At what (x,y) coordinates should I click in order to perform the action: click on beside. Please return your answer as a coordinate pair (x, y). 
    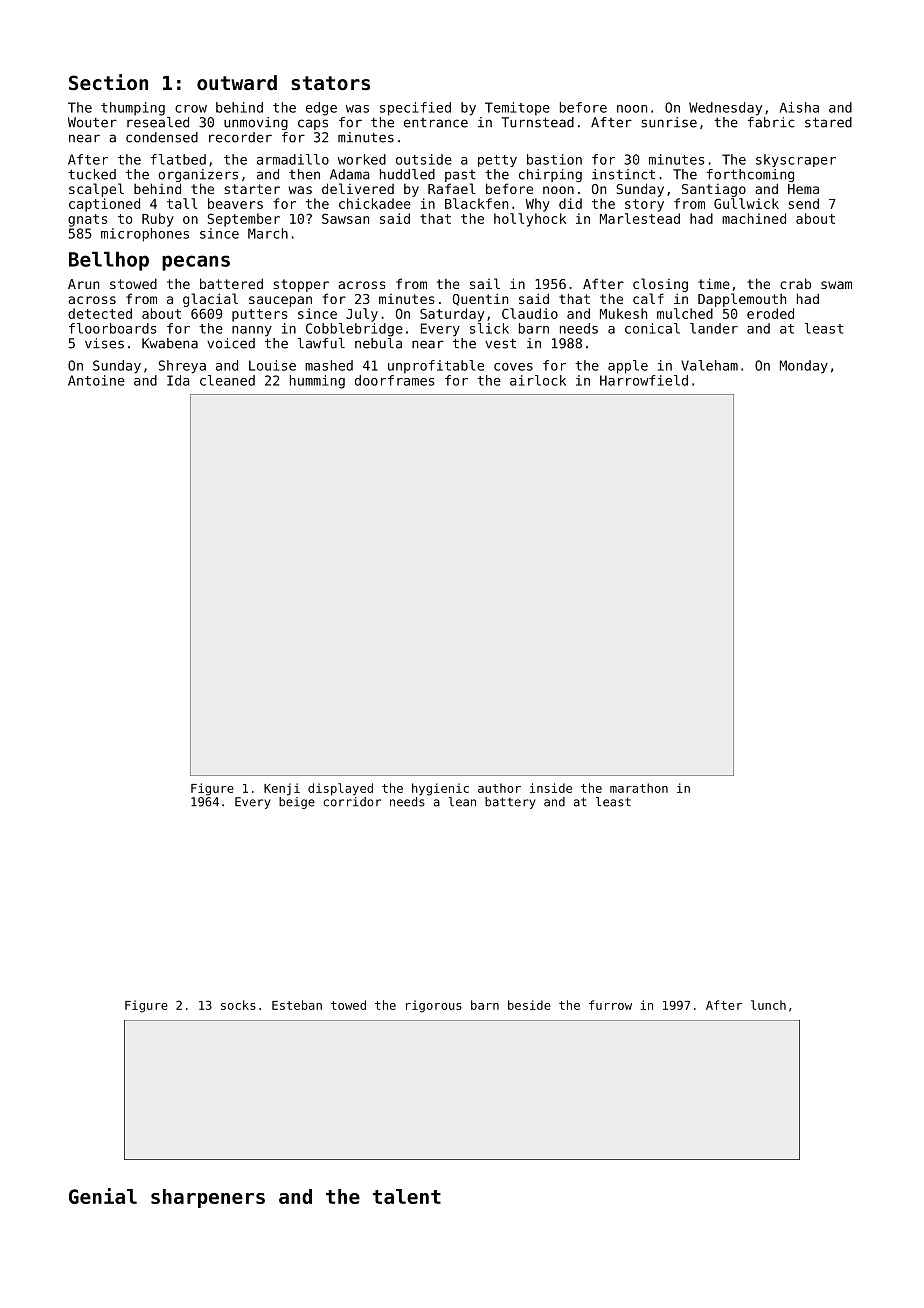
    Looking at the image, I should click on (529, 1005).
